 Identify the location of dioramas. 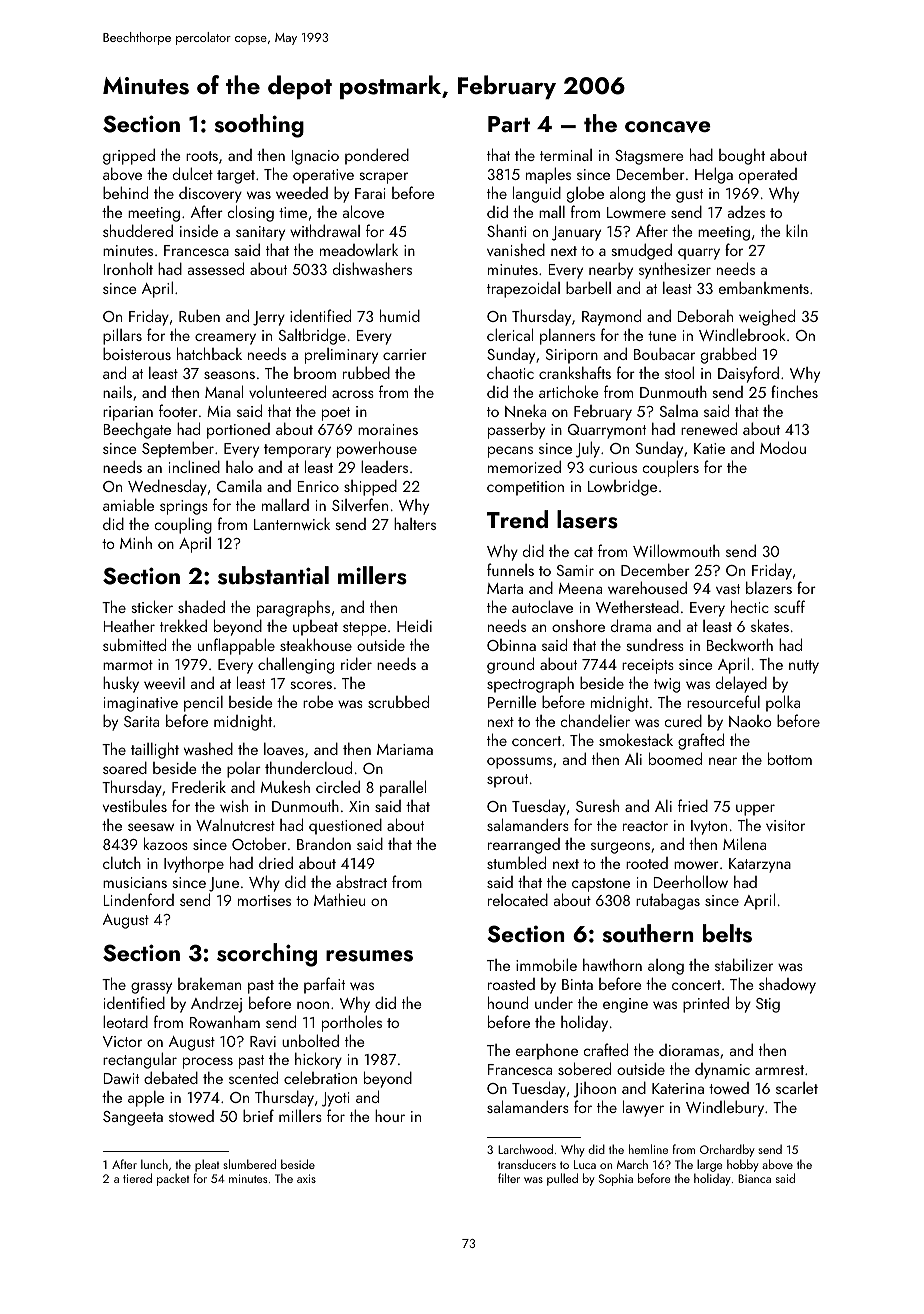
(689, 1050).
